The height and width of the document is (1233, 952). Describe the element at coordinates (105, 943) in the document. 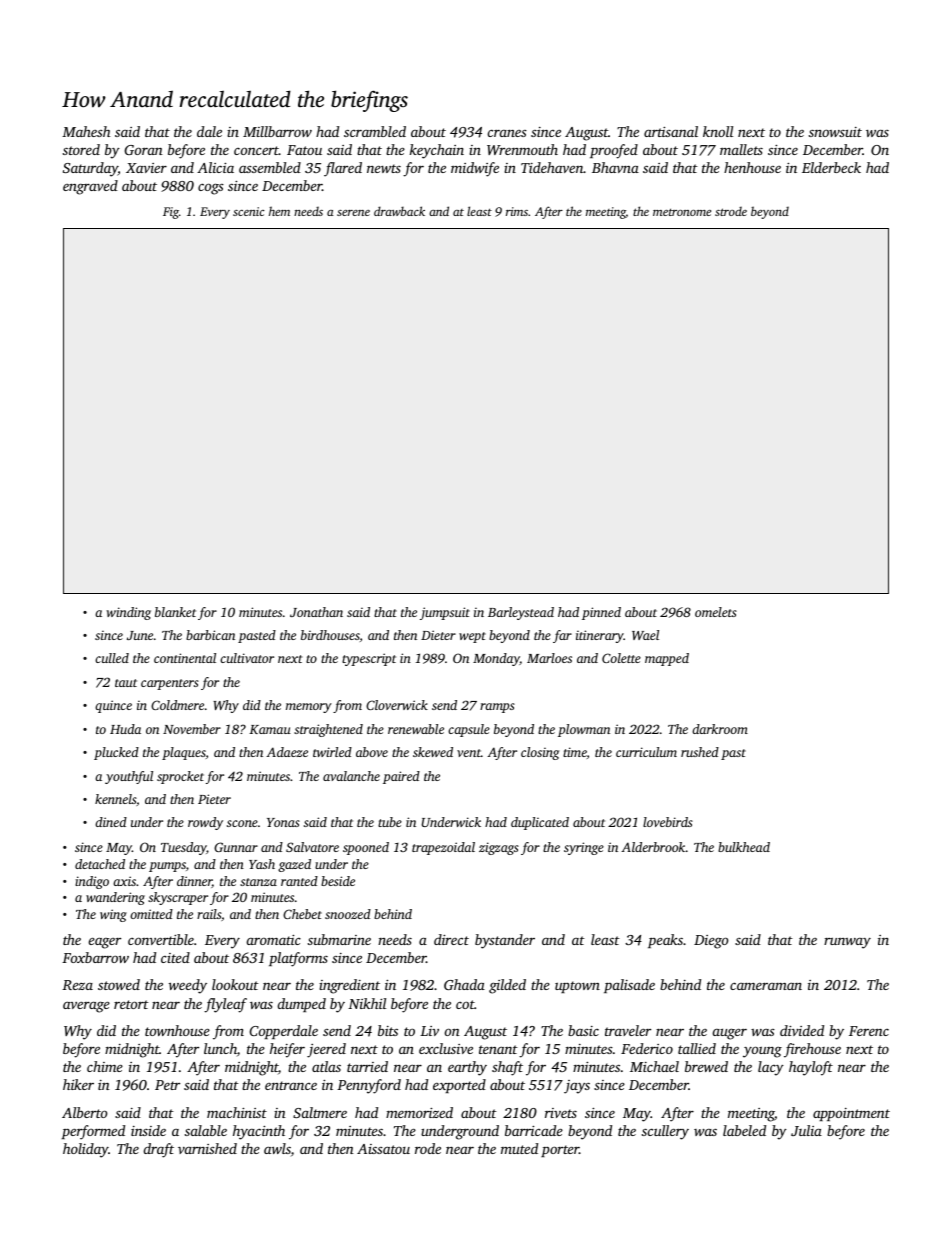

I see `eager` at that location.
